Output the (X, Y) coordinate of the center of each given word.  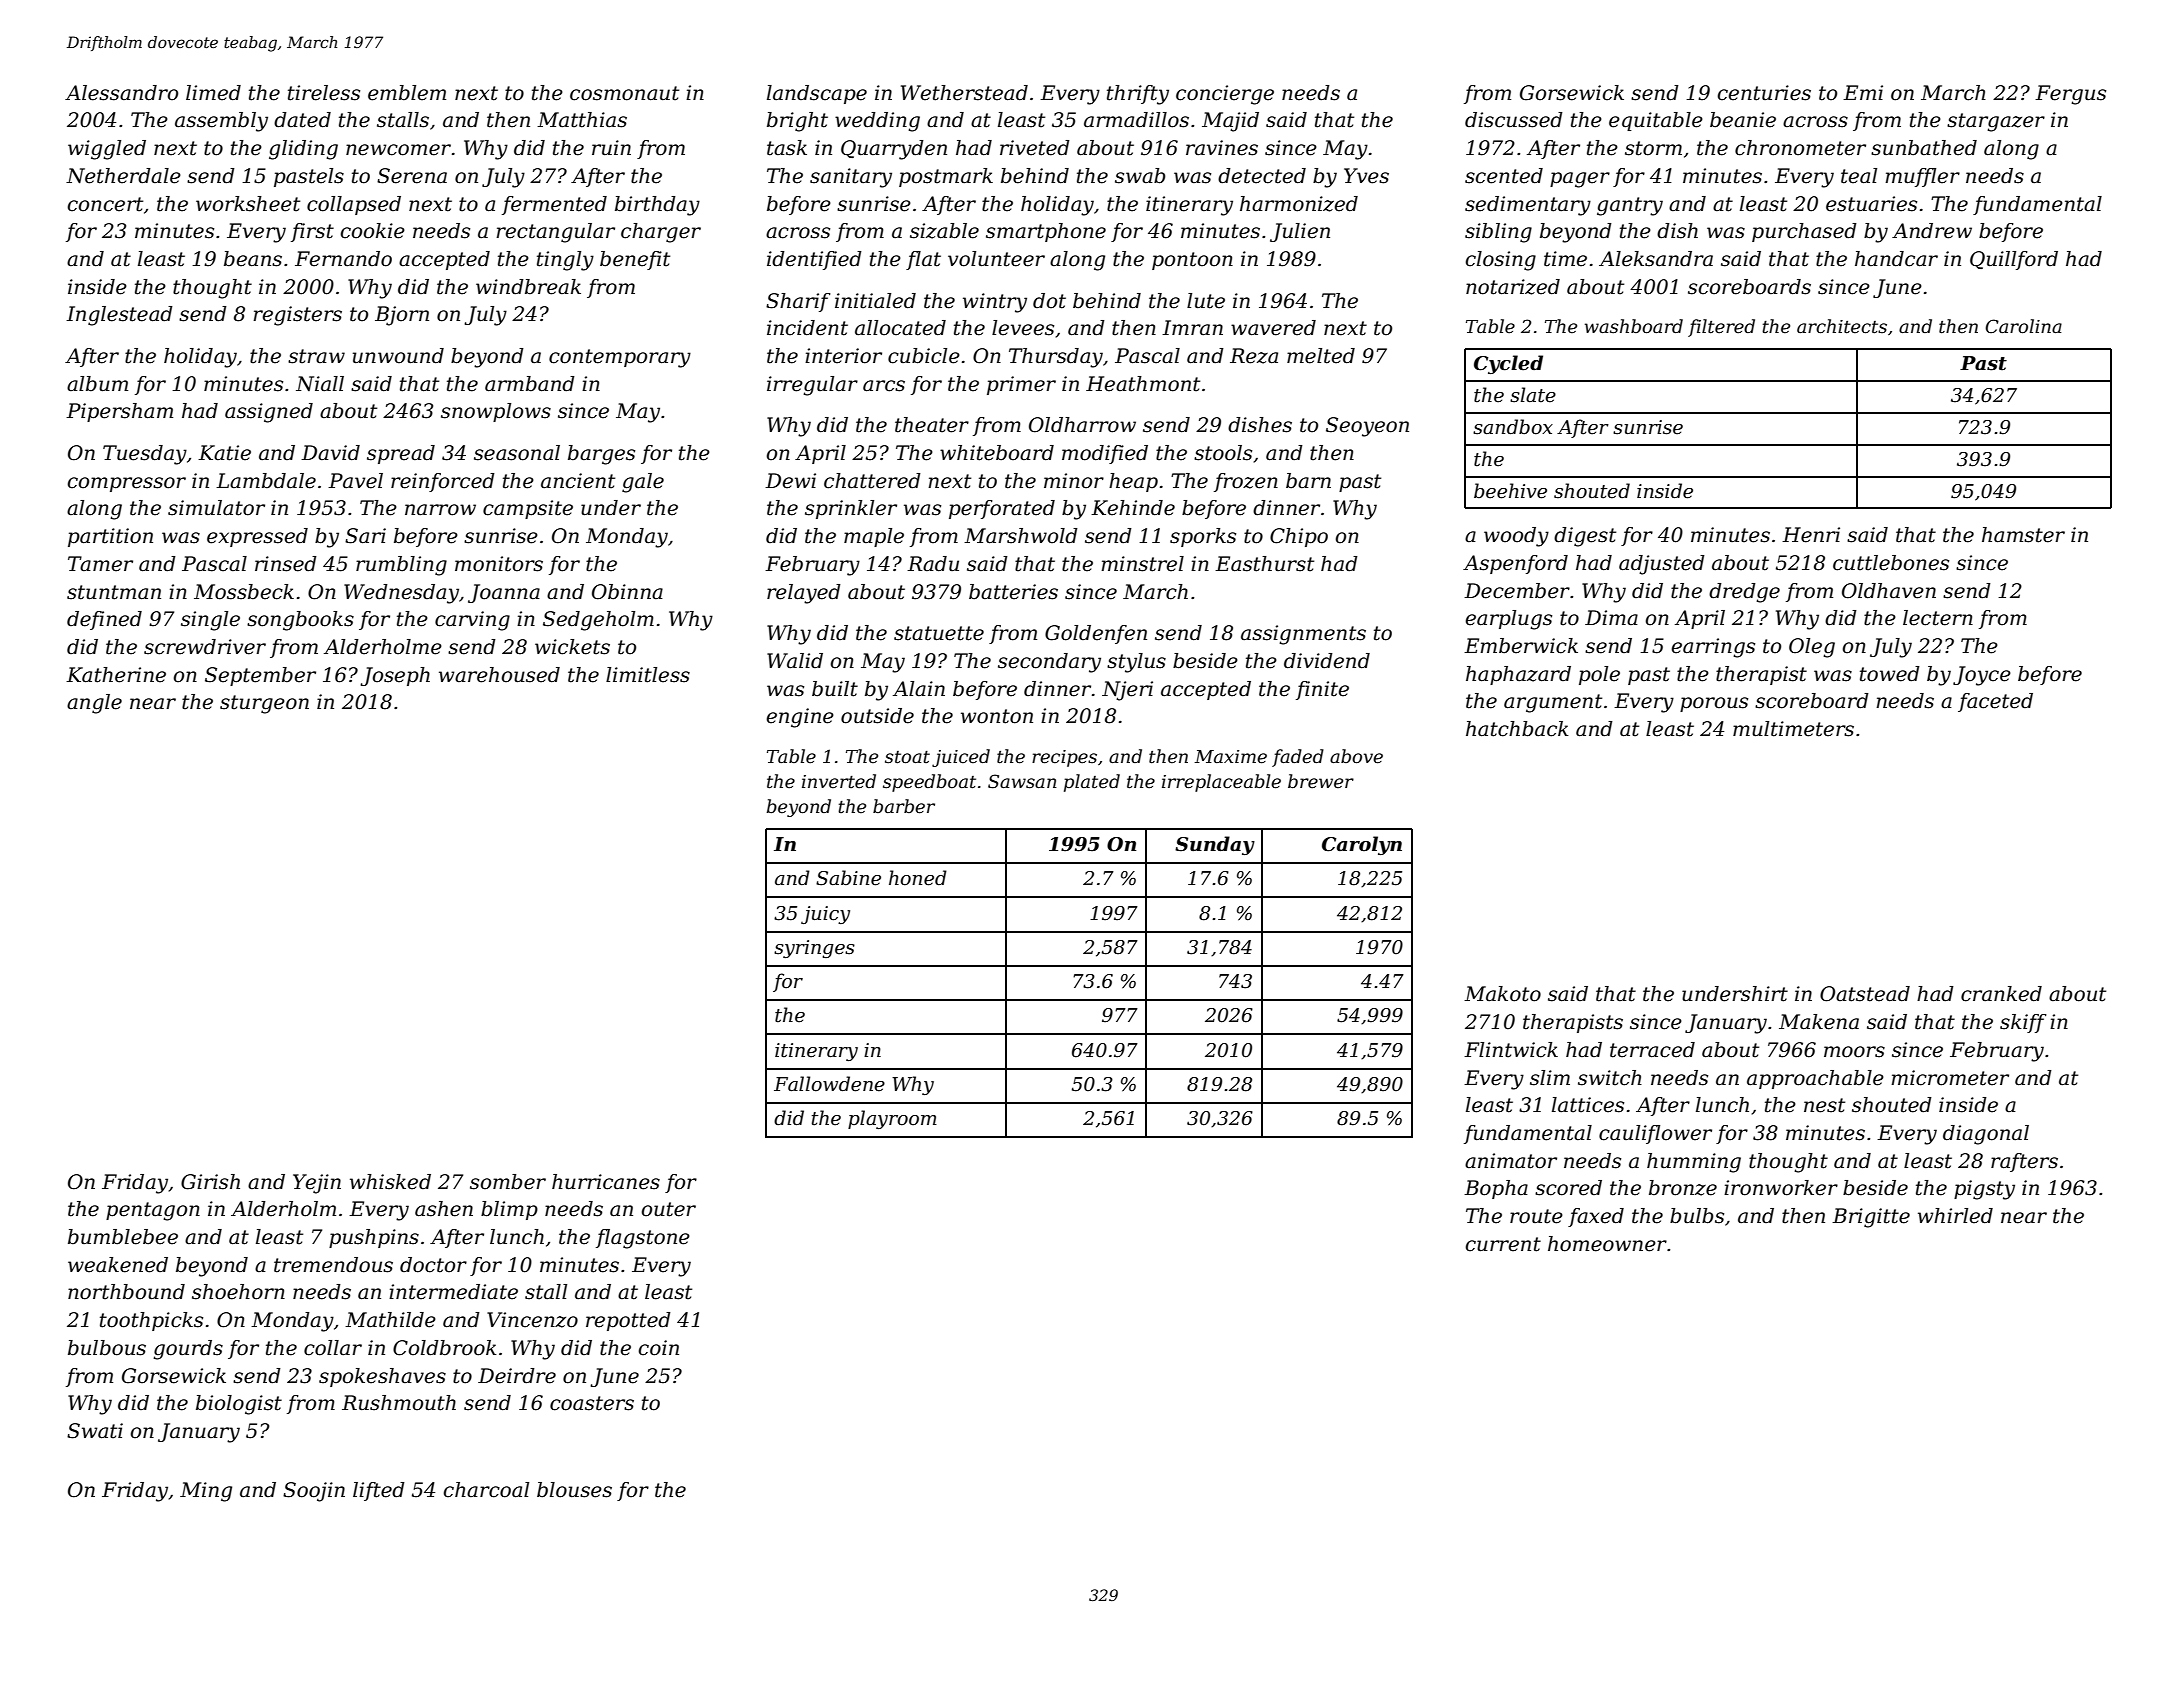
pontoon (1192, 261)
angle (94, 704)
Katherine (116, 675)
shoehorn (238, 1292)
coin (659, 1348)
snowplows (496, 412)
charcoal (486, 1490)
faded (1298, 758)
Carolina (2024, 326)
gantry (1630, 206)
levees (1023, 328)
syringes (814, 949)
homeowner (1607, 1244)
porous (1714, 704)
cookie (373, 231)
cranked (2001, 994)
